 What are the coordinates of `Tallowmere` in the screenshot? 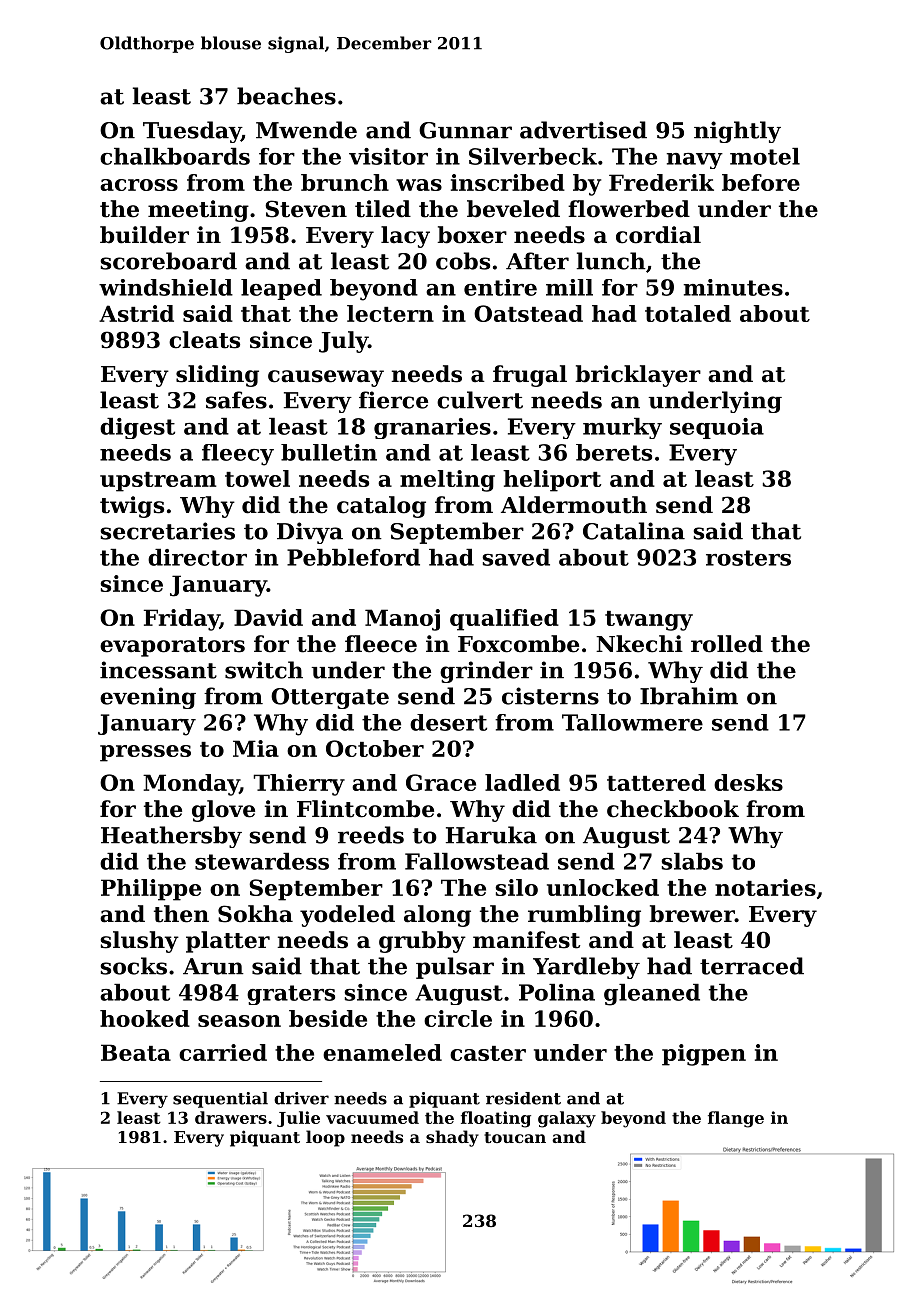 It's located at (632, 722).
